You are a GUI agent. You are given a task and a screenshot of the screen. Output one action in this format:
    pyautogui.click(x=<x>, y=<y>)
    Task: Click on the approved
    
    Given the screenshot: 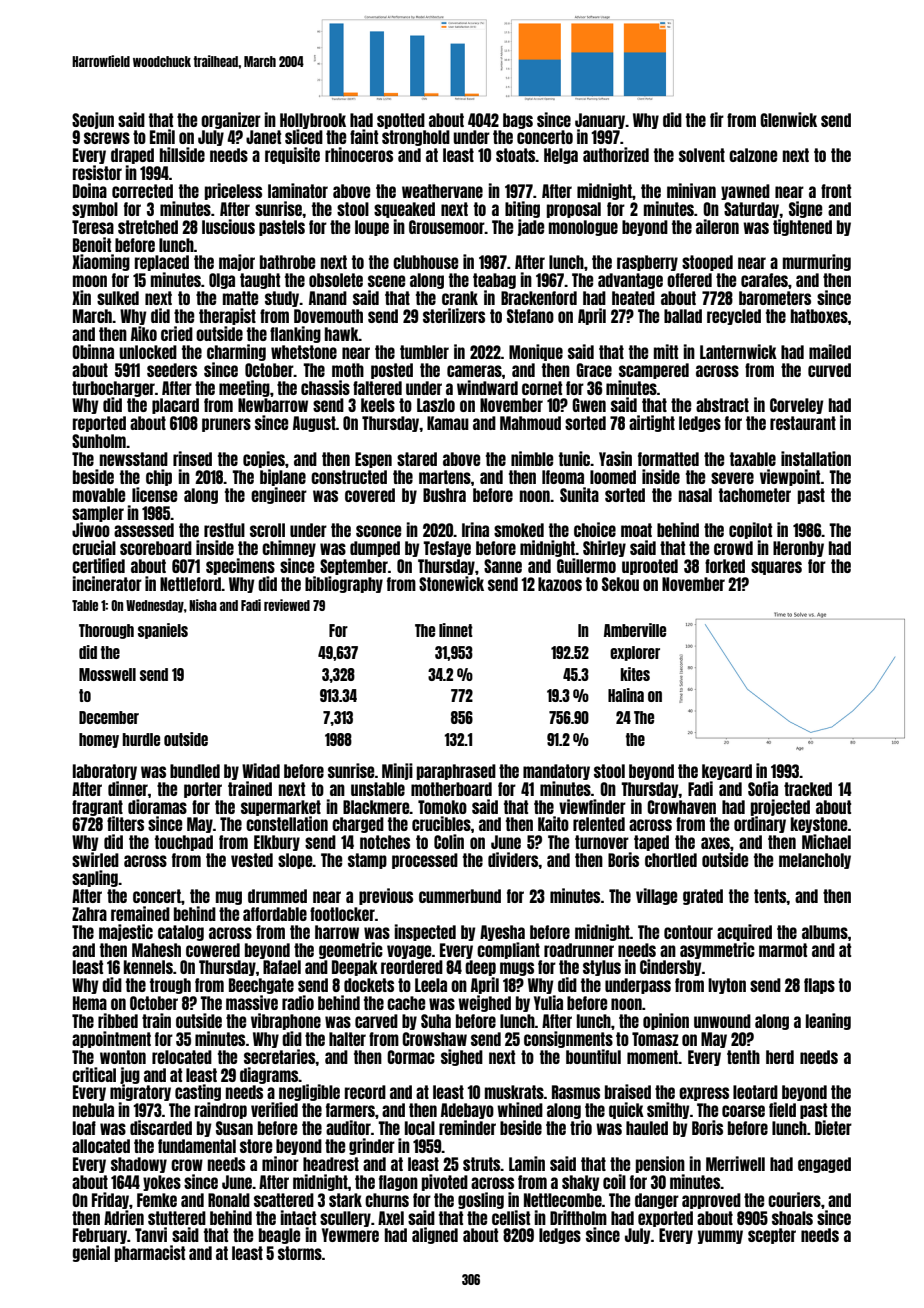 What is the action you would take?
    pyautogui.click(x=711, y=1201)
